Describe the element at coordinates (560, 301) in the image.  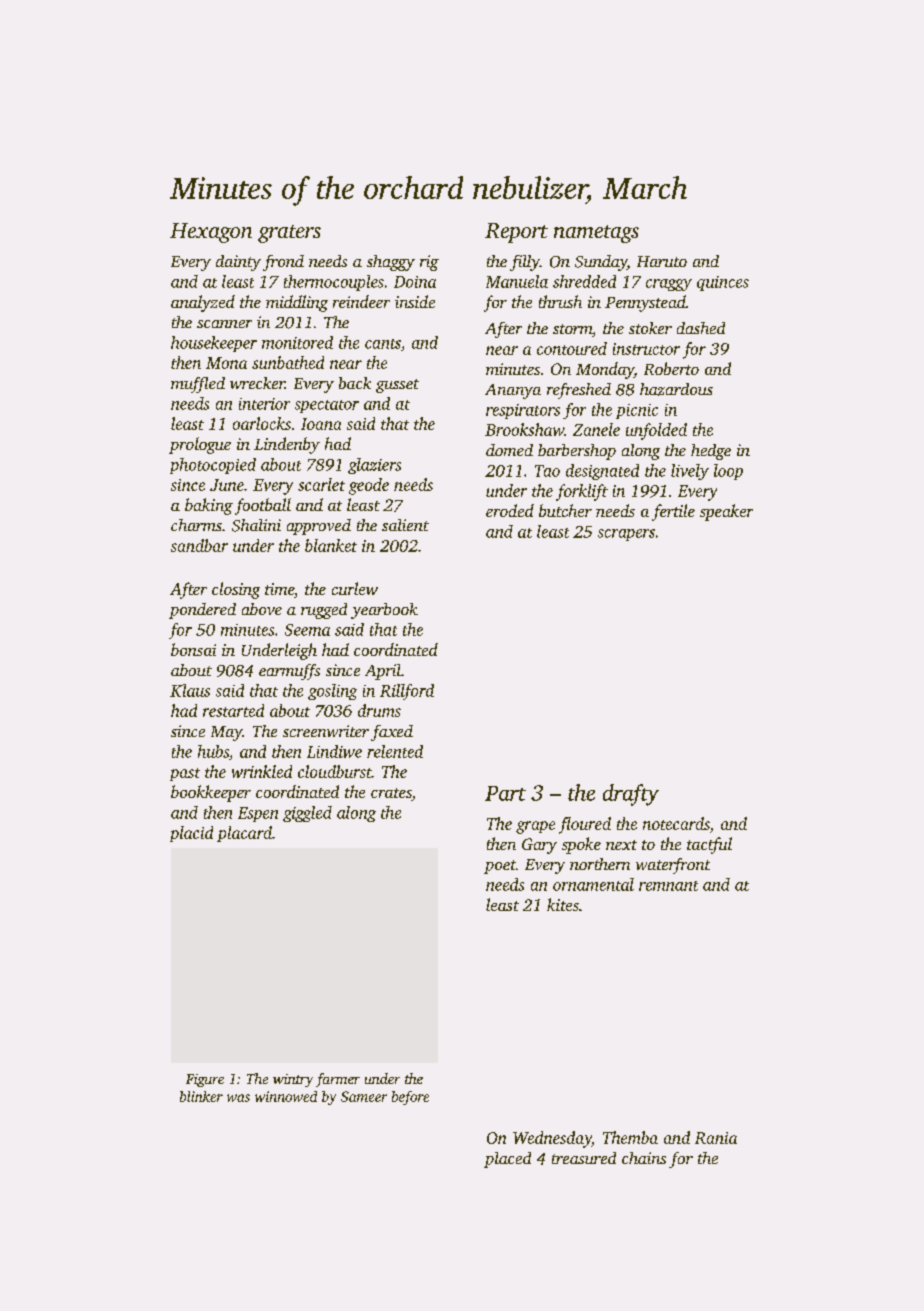
I see `thrush` at that location.
